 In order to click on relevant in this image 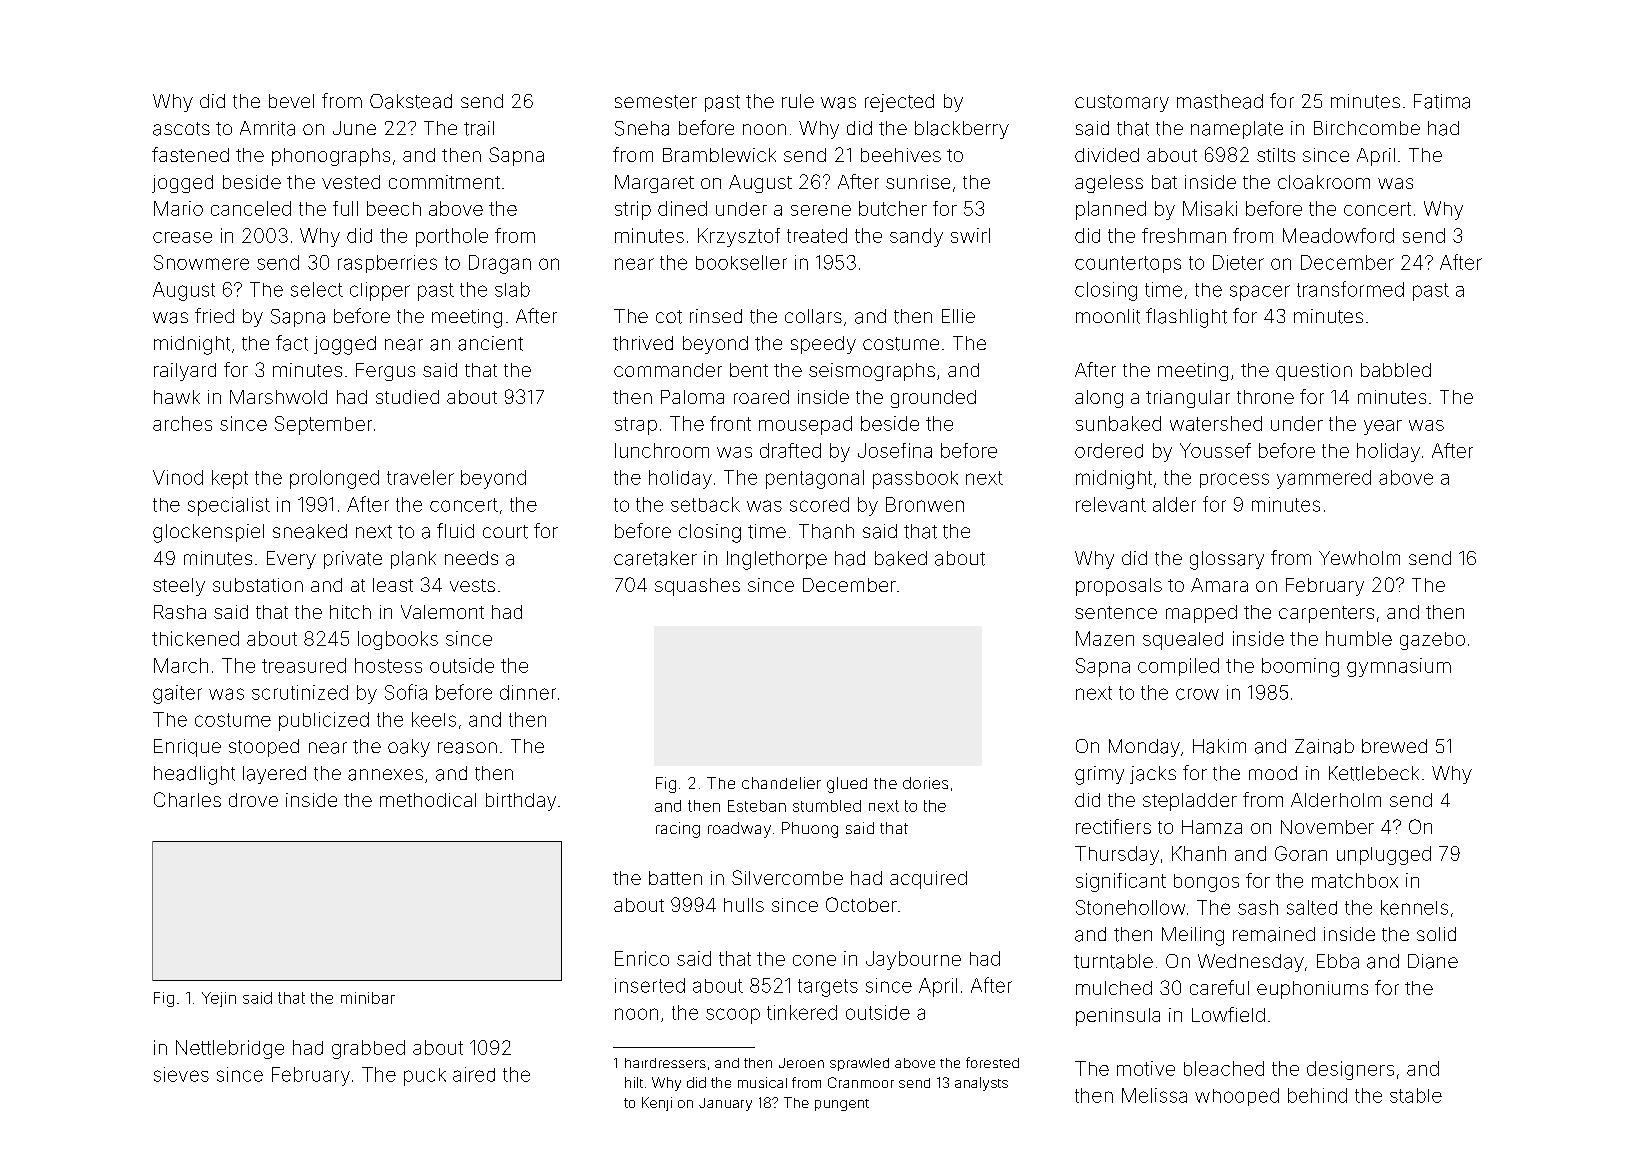, I will do `click(1111, 504)`.
